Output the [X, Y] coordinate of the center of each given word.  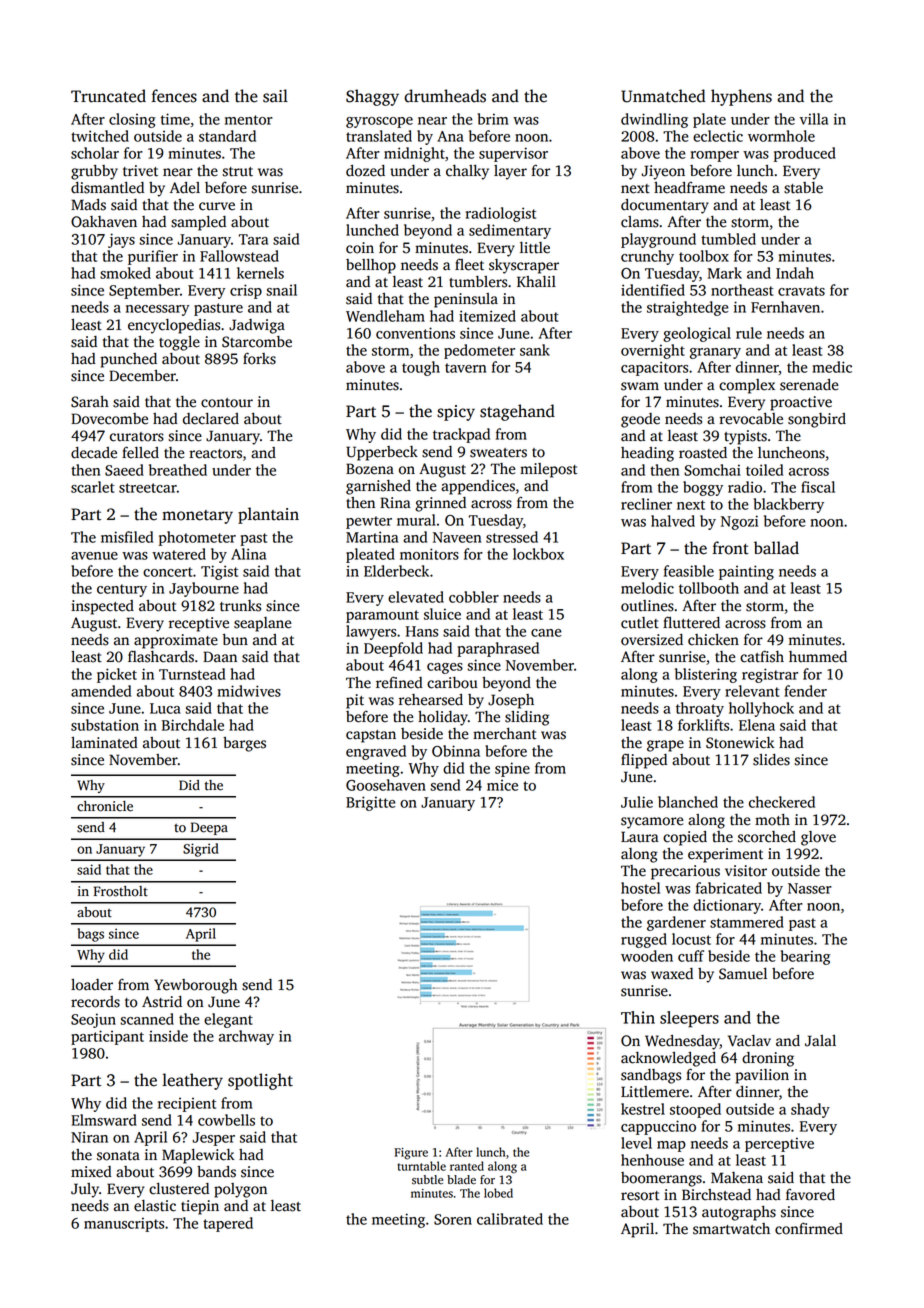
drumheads [445, 96]
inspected [102, 607]
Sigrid [201, 850]
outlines [647, 606]
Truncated [108, 96]
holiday [443, 718]
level [636, 1143]
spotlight [260, 1081]
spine [512, 769]
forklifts [703, 725]
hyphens [741, 97]
